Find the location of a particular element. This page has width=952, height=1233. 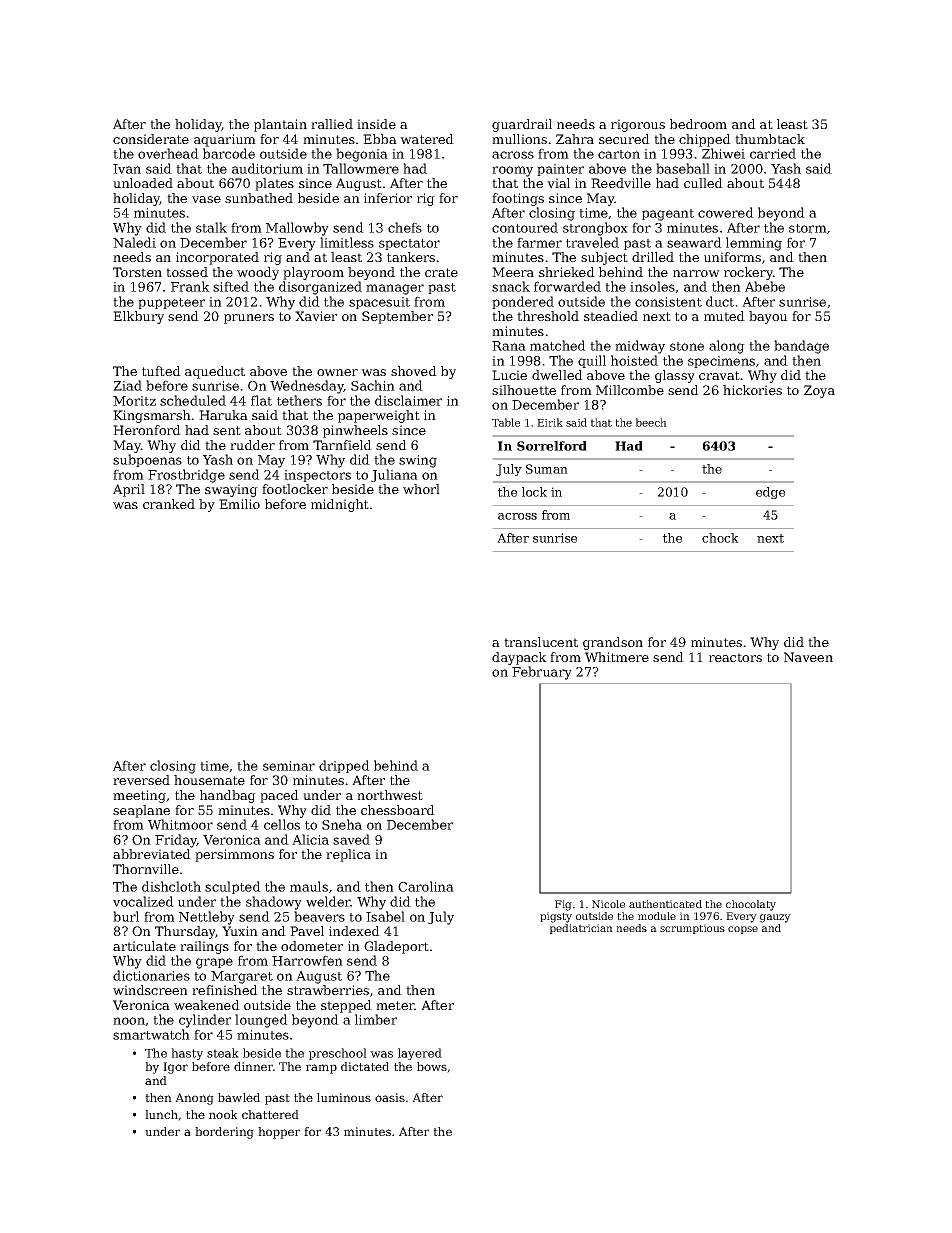

considerate is located at coordinates (151, 139).
